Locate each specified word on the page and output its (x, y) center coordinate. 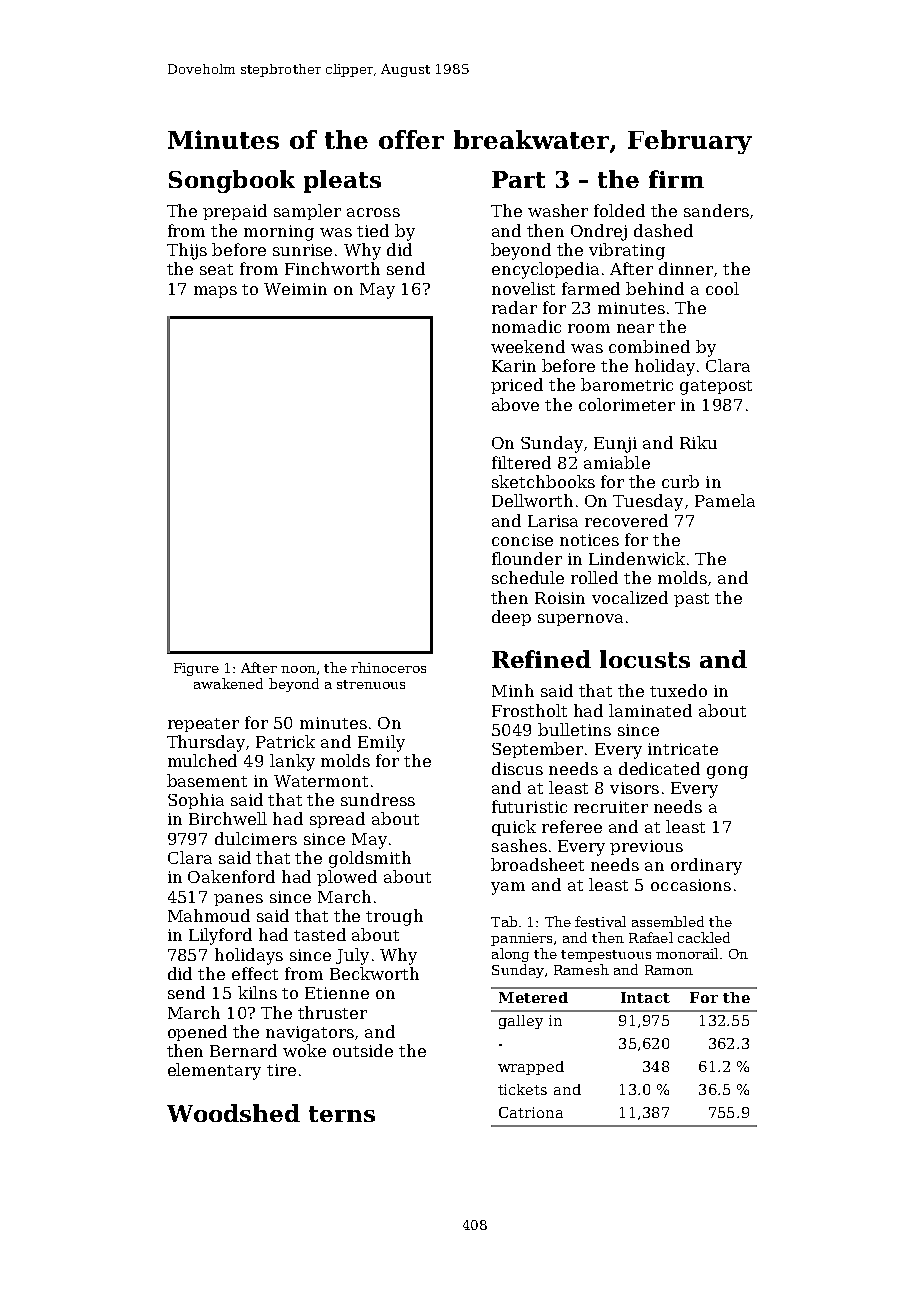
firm (676, 179)
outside (363, 1050)
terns (342, 1114)
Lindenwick (637, 558)
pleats (342, 181)
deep (511, 618)
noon (298, 669)
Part (518, 179)
